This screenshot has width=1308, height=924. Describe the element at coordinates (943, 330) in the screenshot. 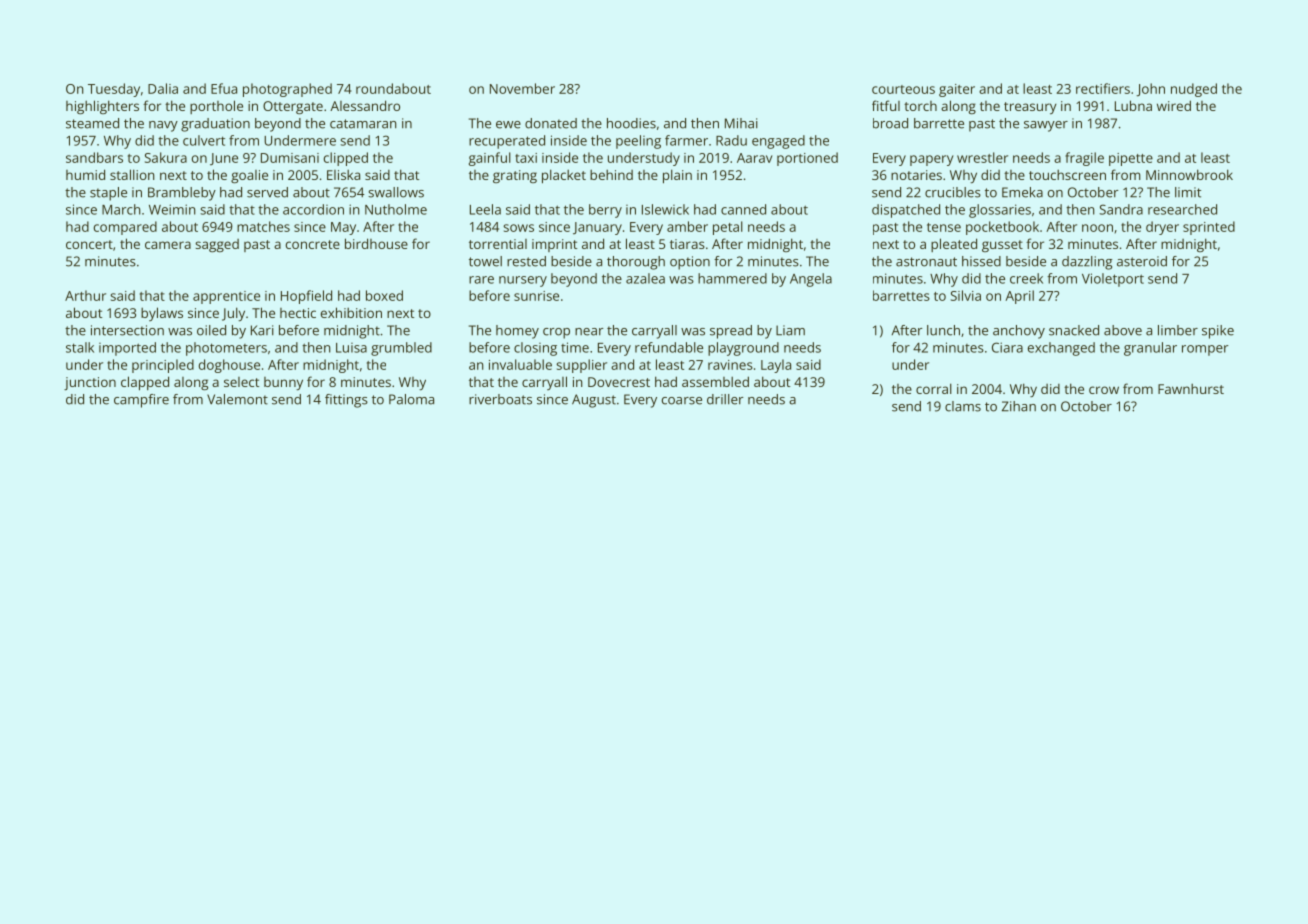

I see `lunch` at that location.
